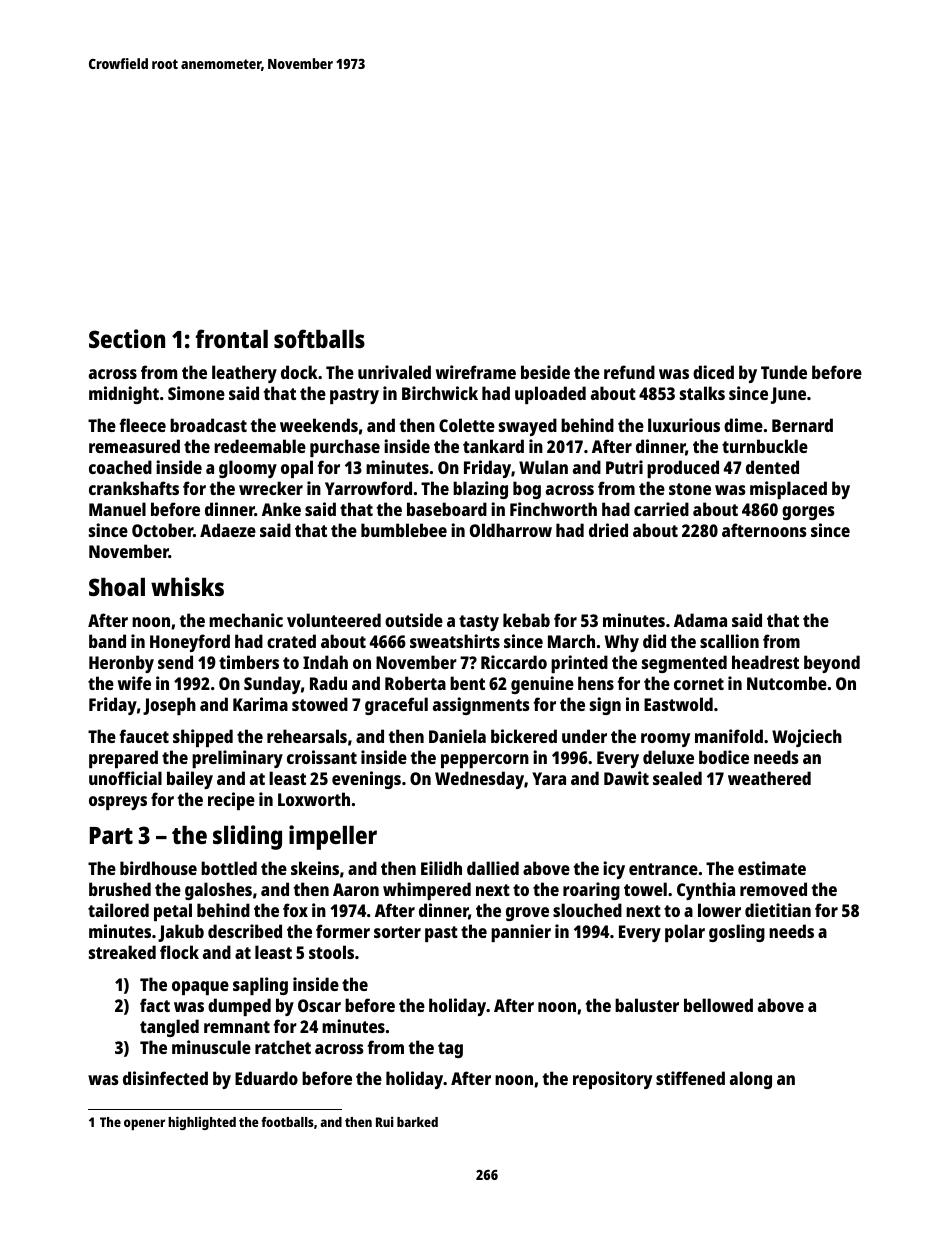  I want to click on impeller, so click(333, 837).
